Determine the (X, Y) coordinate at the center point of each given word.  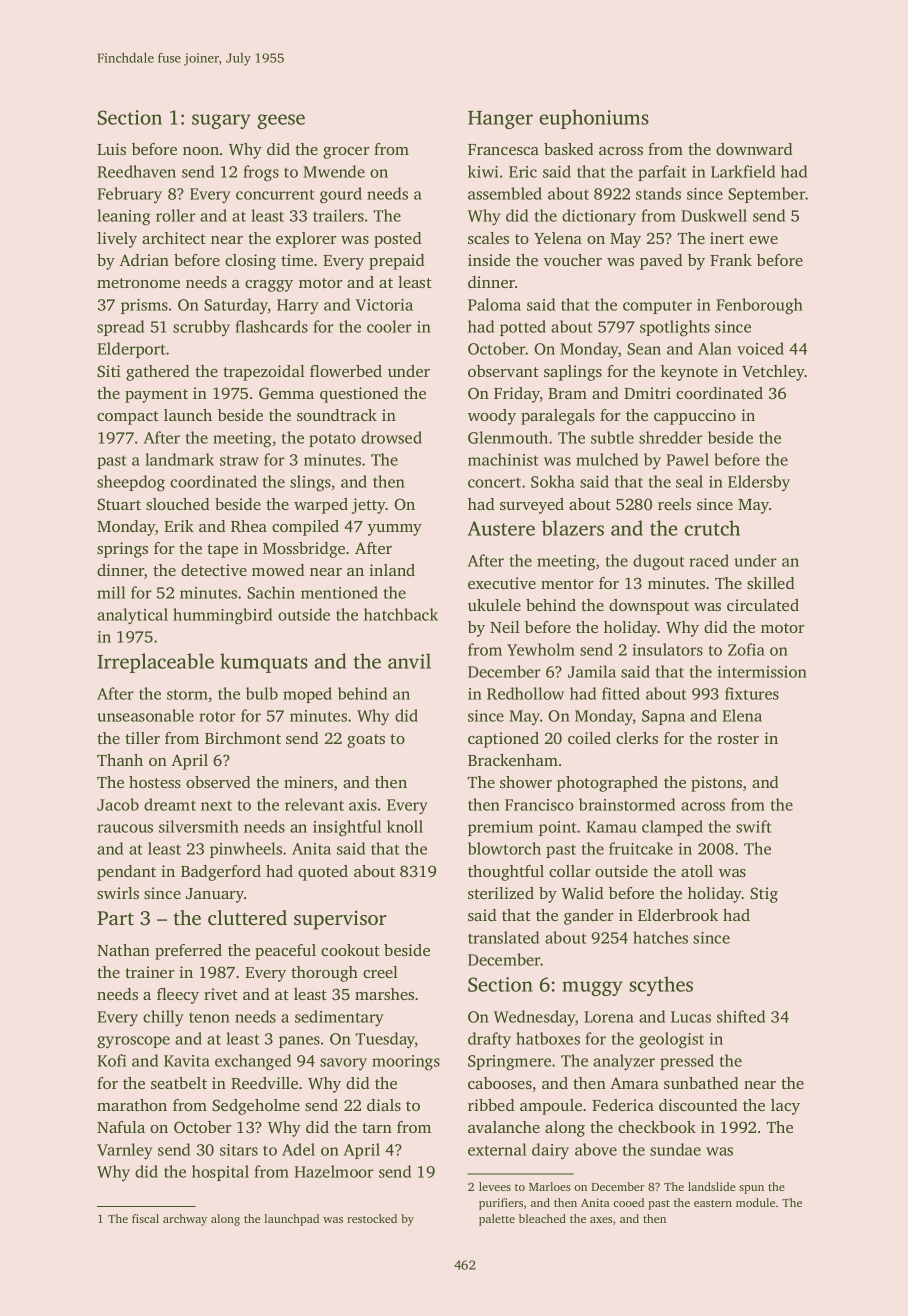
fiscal (145, 1218)
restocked (372, 1218)
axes (601, 1220)
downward (754, 149)
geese (281, 121)
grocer (346, 153)
